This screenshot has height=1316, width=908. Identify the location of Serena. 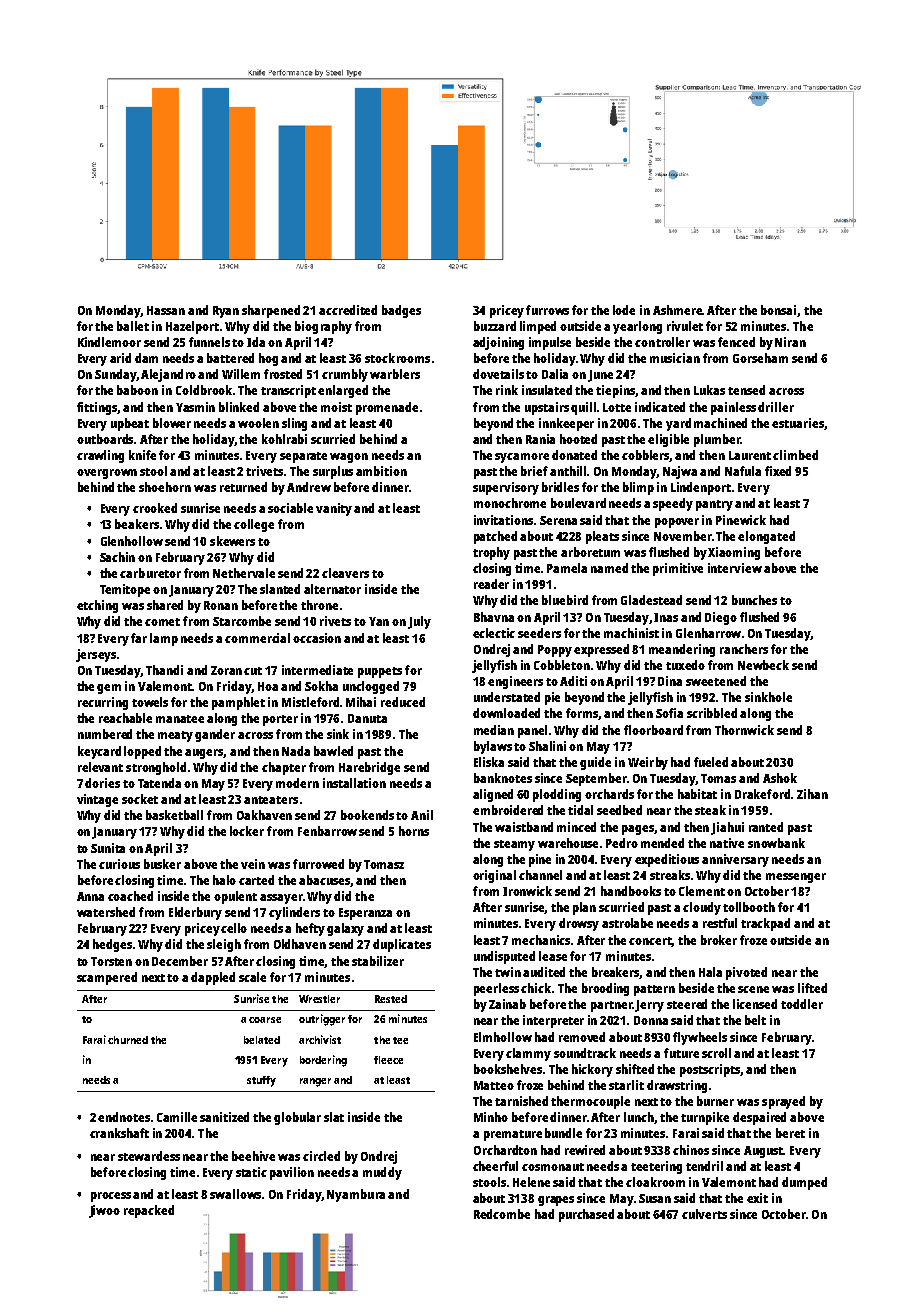
(558, 520).
